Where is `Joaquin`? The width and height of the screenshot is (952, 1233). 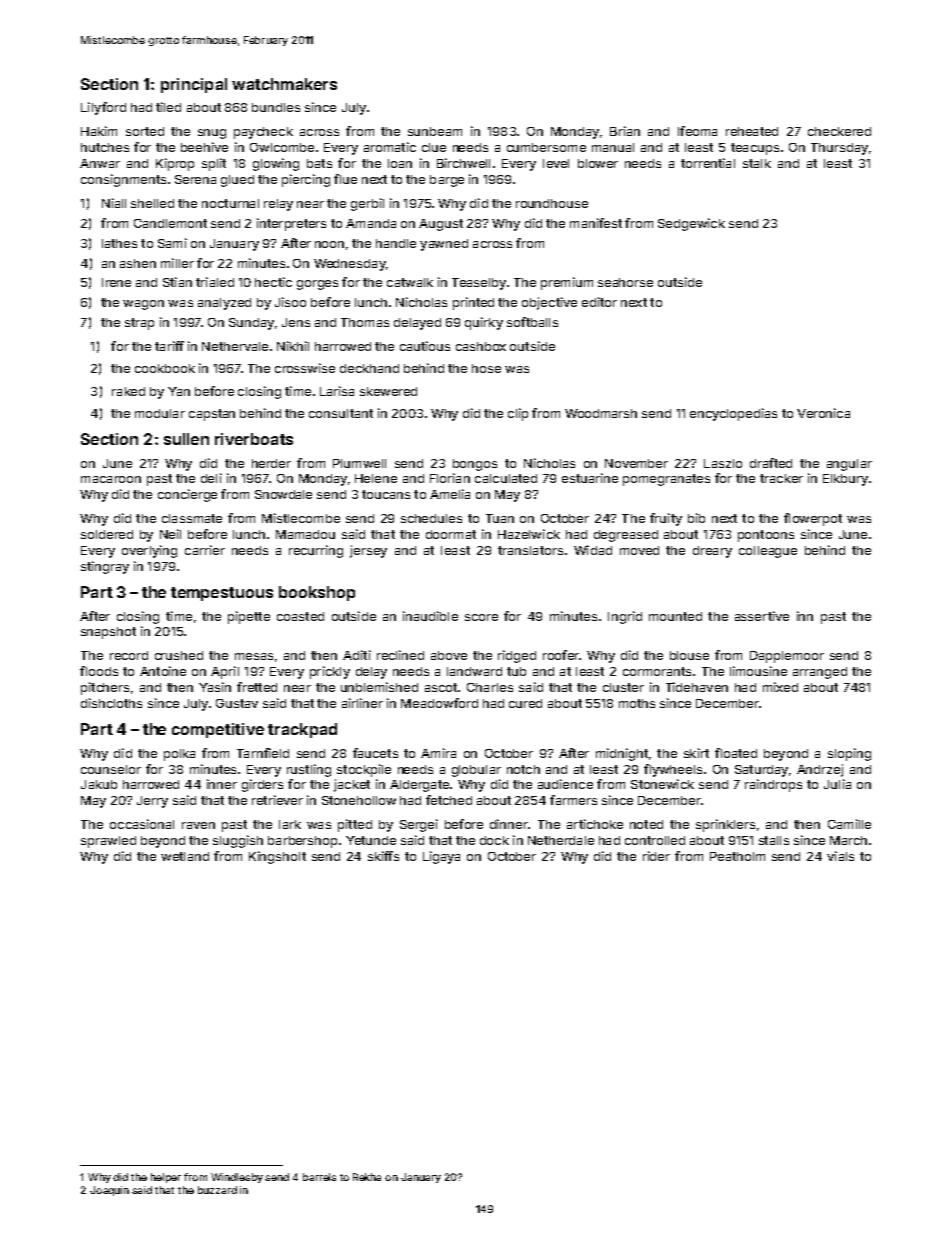 Joaquin is located at coordinates (109, 1191).
